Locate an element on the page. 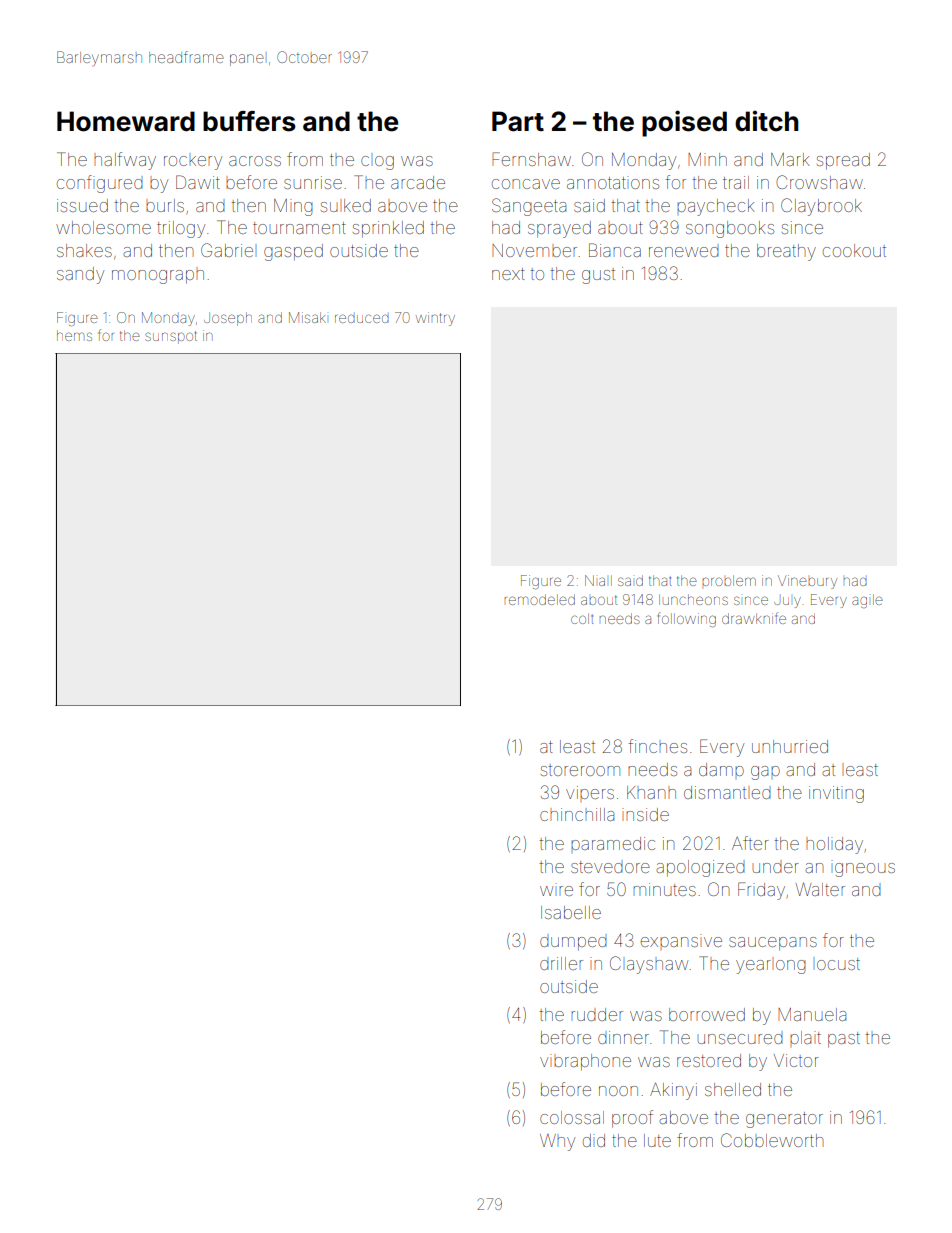  sprinkled is located at coordinates (388, 229).
